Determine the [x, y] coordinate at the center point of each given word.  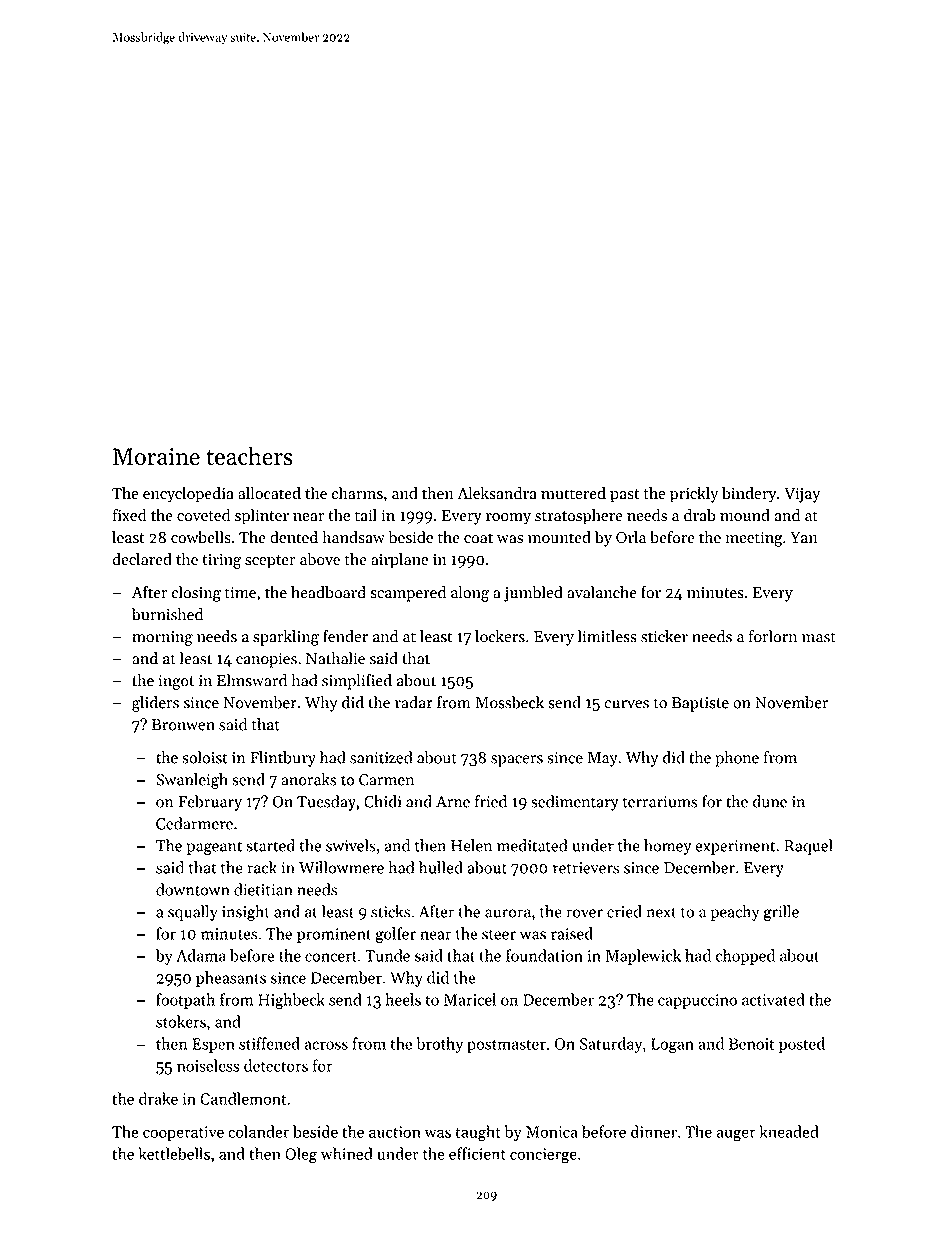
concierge [543, 1156]
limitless [607, 636]
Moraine [156, 457]
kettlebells [174, 1153]
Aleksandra [497, 493]
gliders [155, 704]
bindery [749, 494]
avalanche [602, 592]
